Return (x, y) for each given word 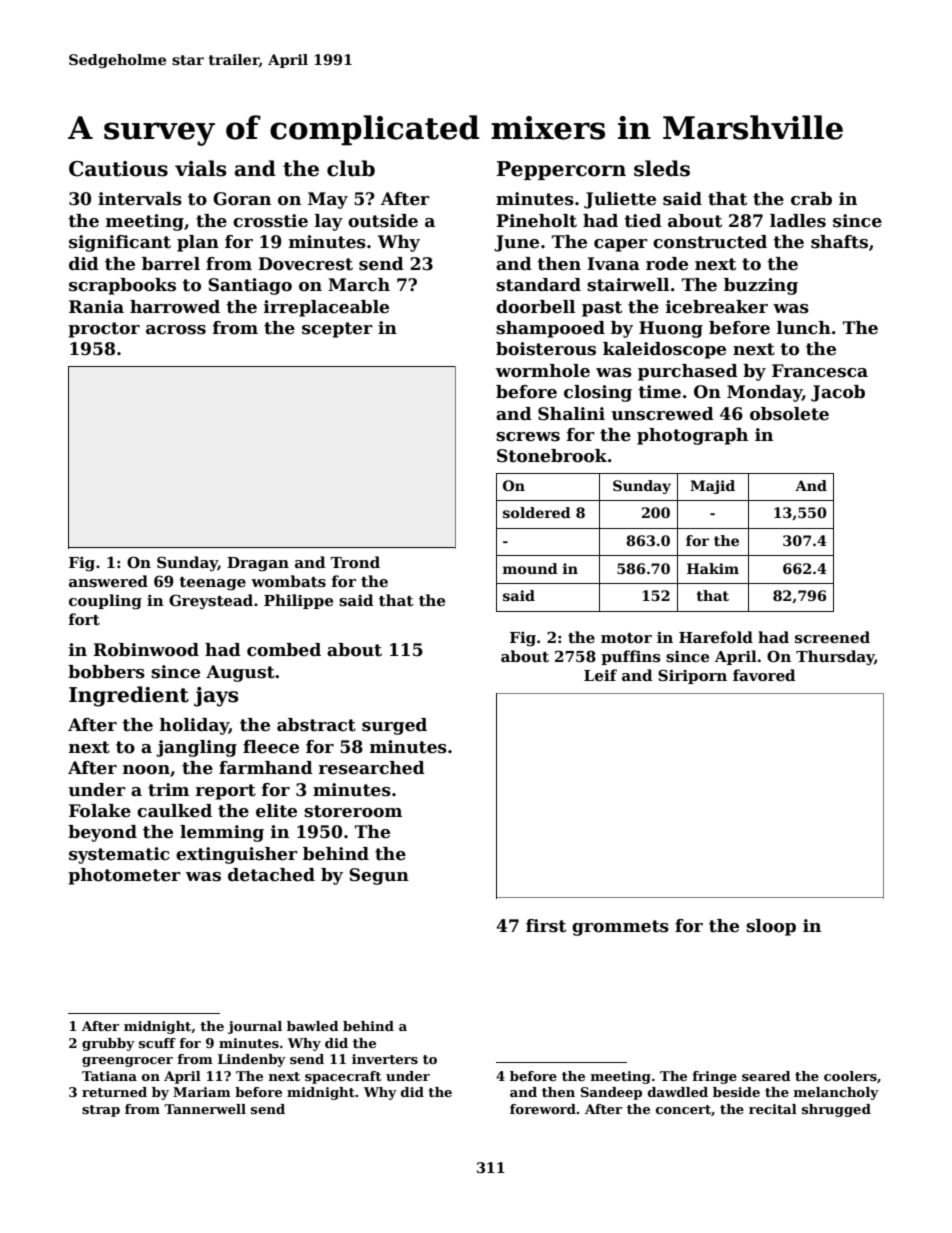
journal (255, 1027)
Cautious (118, 169)
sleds (662, 168)
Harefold (716, 637)
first (546, 926)
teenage (212, 584)
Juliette (620, 200)
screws (528, 437)
